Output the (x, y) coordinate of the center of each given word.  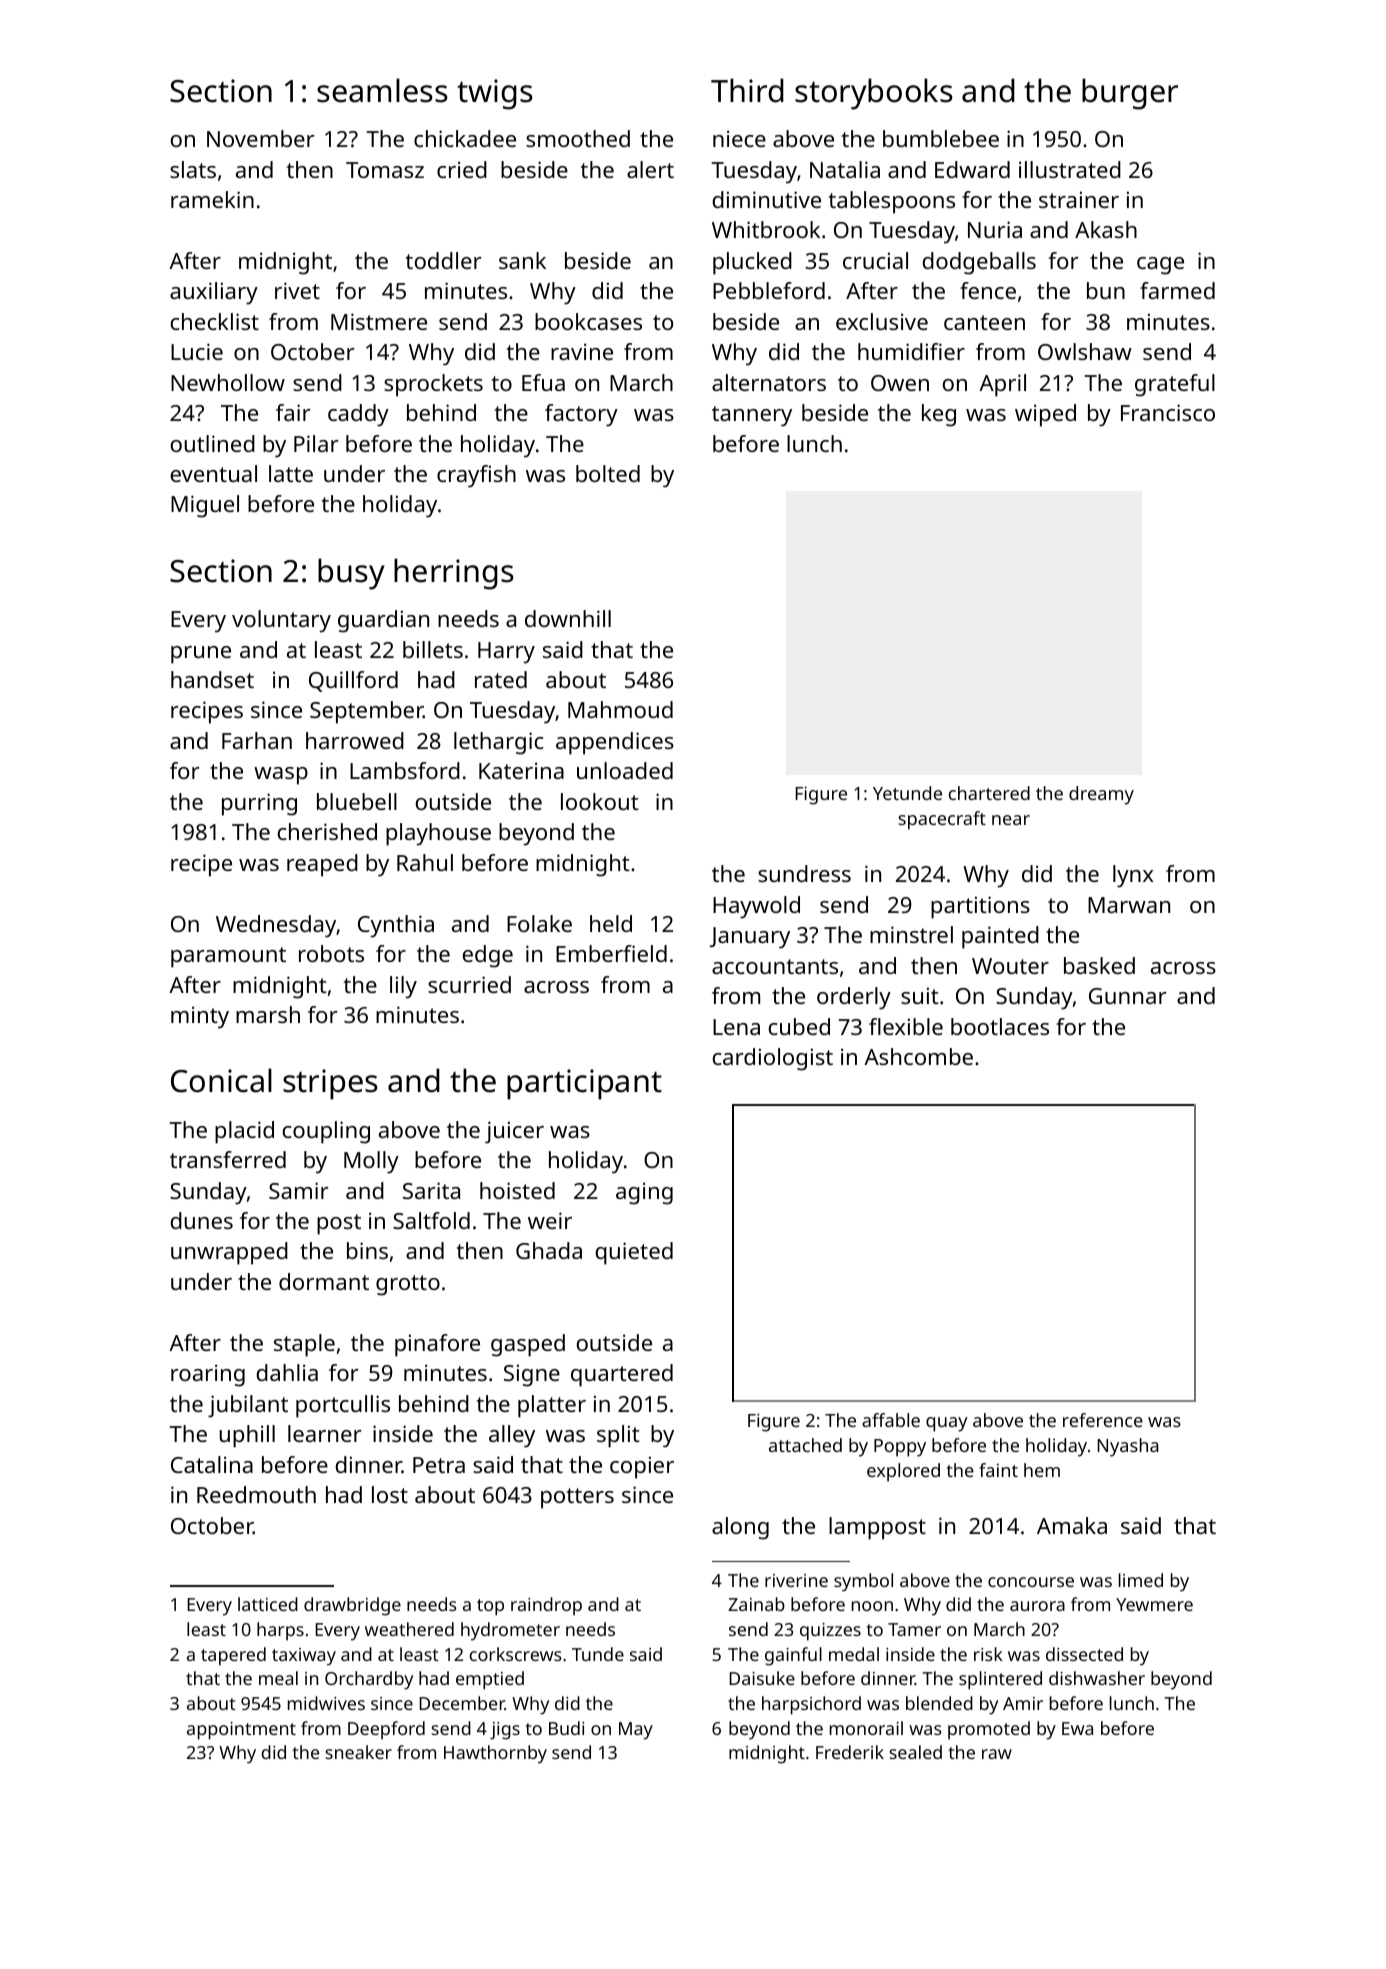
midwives (326, 1703)
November (261, 138)
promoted (989, 1730)
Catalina (212, 1464)
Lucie (197, 351)
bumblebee (941, 138)
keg (939, 415)
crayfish (476, 476)
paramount (228, 957)
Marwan (1129, 905)
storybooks (874, 94)
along (740, 1528)
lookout (600, 801)
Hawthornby (495, 1754)
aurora (1037, 1606)
